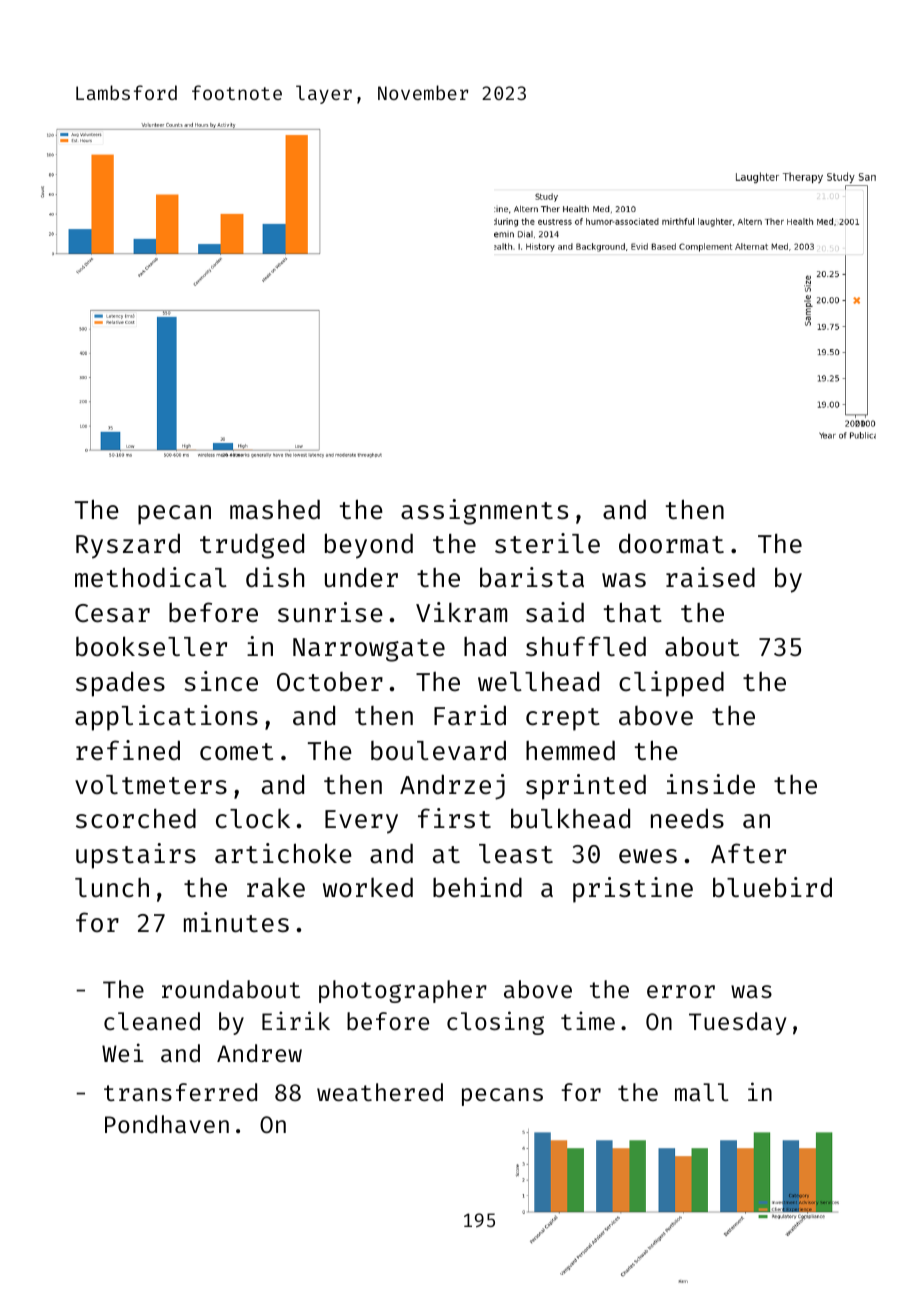 This screenshot has height=1311, width=924. I want to click on inside, so click(711, 784).
